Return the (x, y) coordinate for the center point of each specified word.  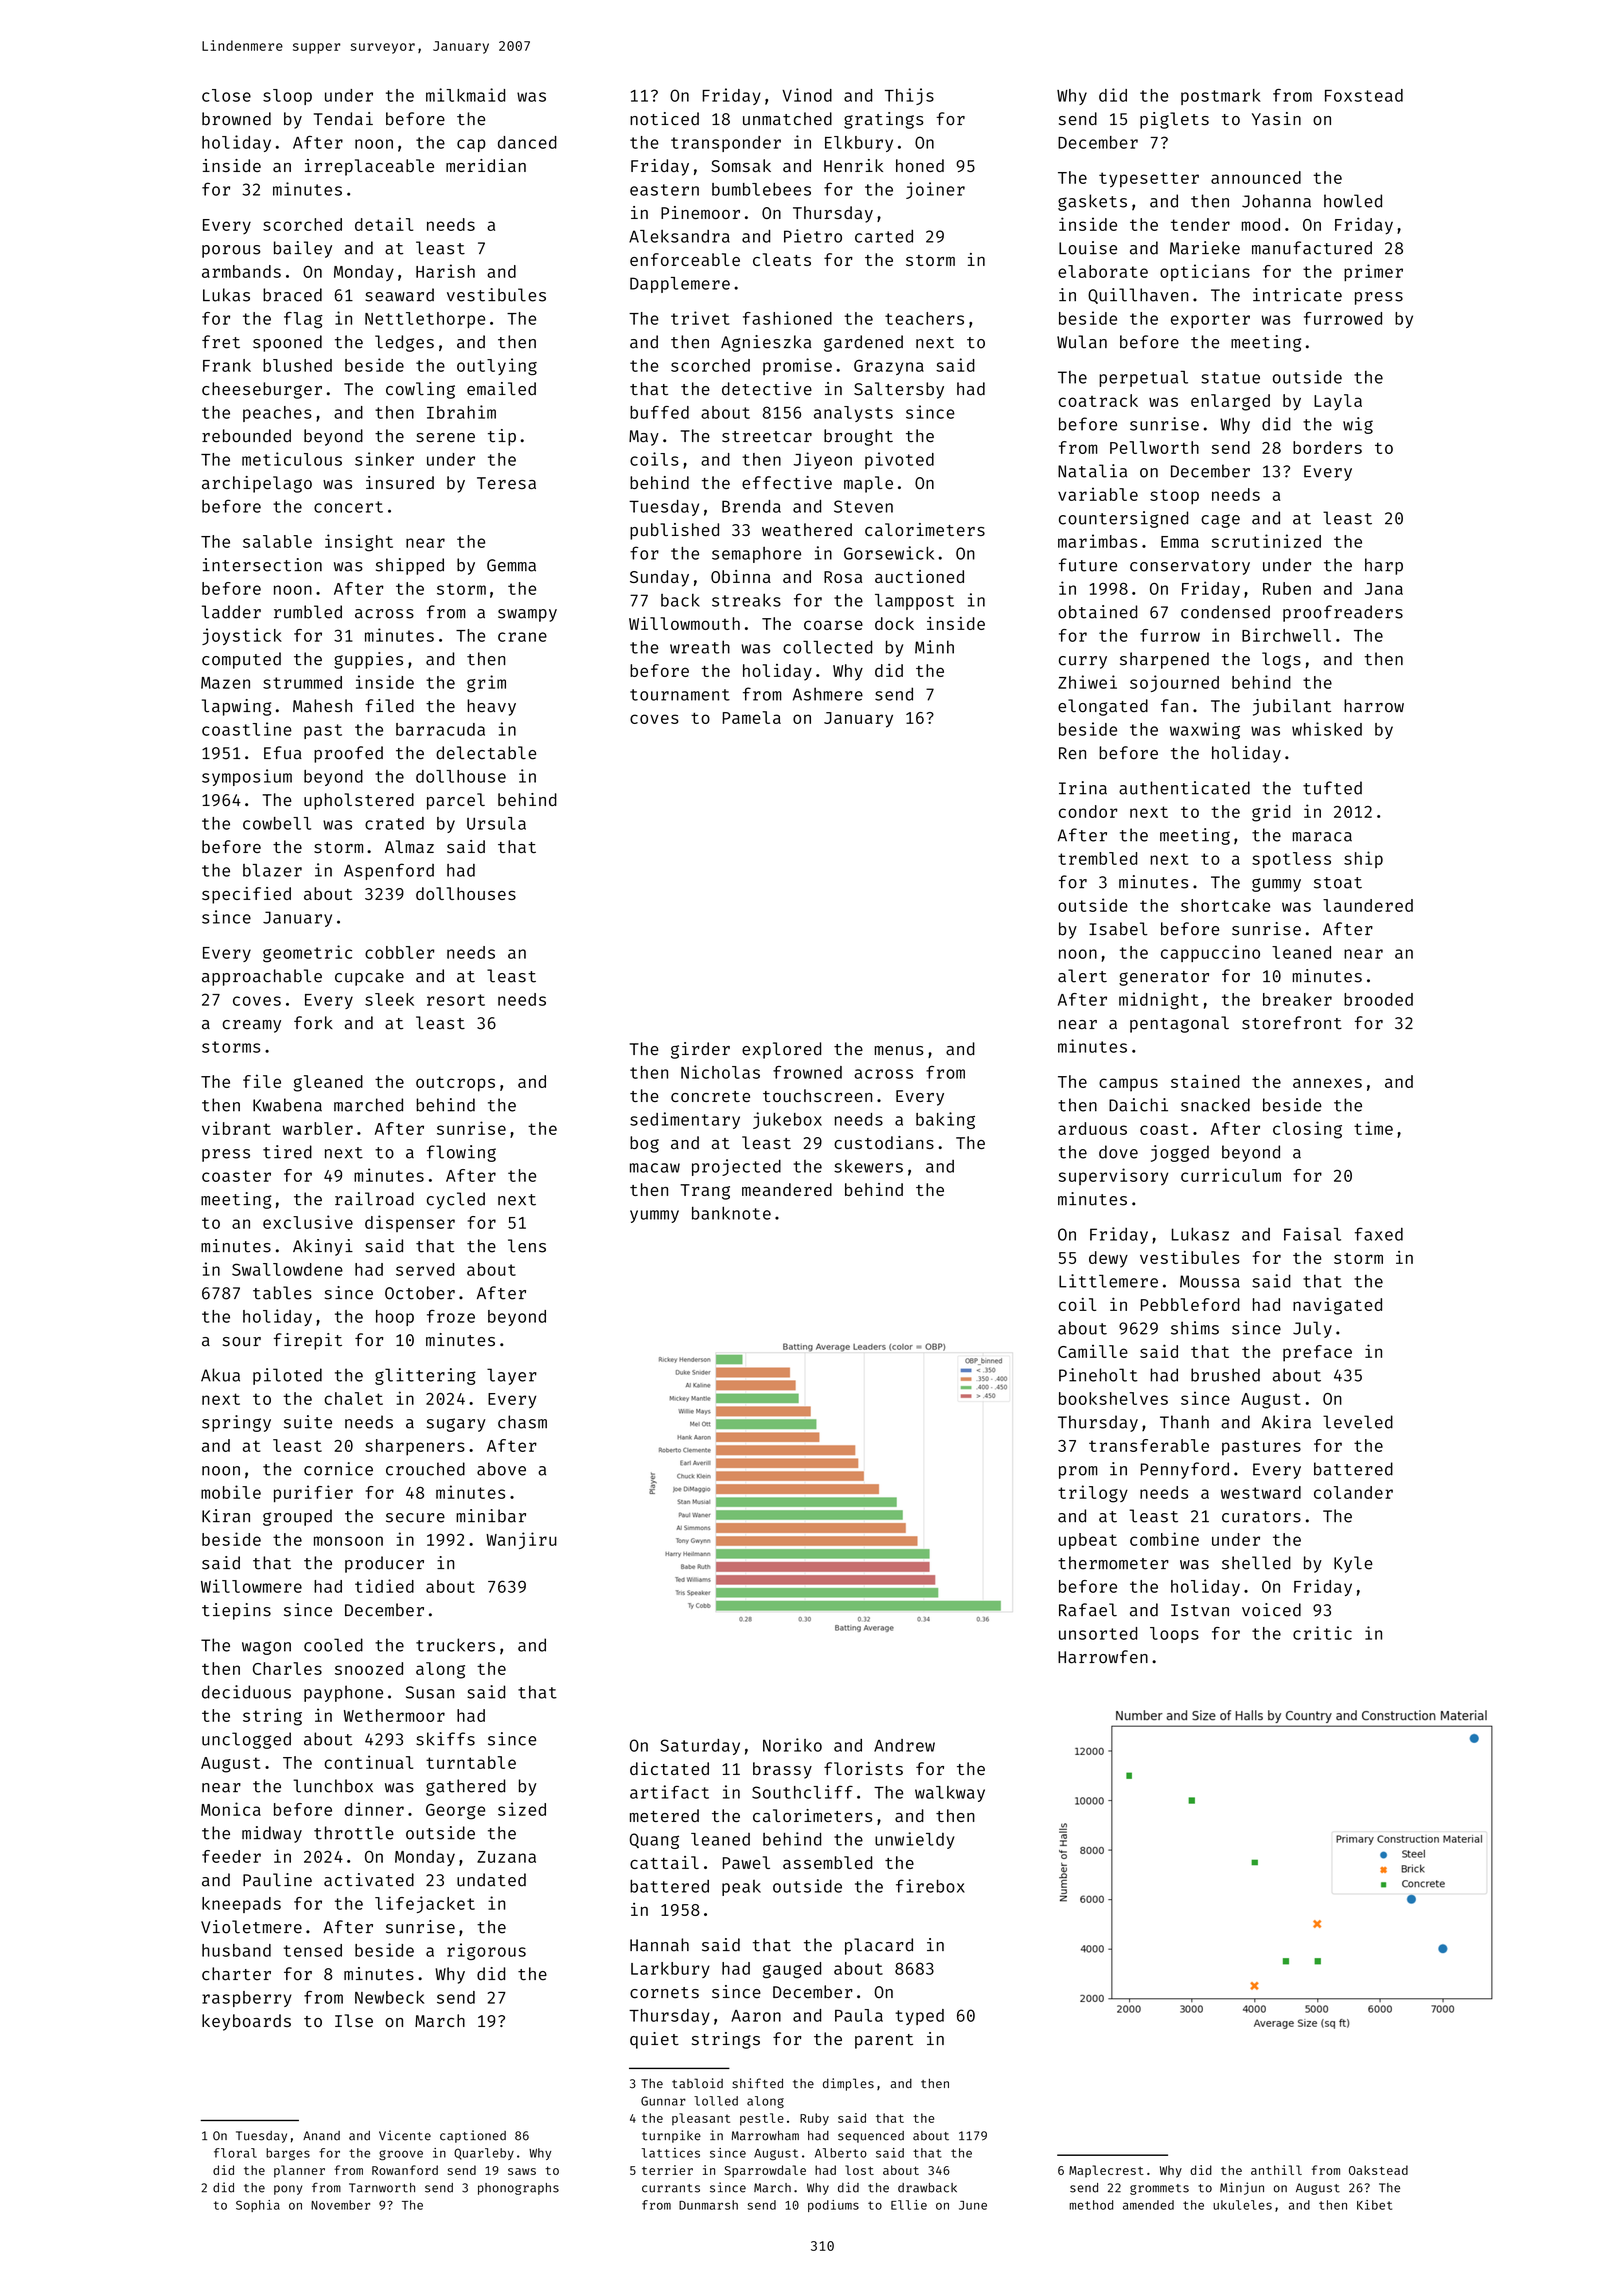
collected (827, 647)
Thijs (909, 96)
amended (1148, 2205)
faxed (1379, 1234)
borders (1327, 447)
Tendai (343, 119)
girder (700, 1050)
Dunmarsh (708, 2205)
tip (502, 437)
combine (1164, 1539)
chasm (522, 1422)
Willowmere (251, 1586)
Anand (321, 2136)
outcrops (455, 1084)
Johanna (1276, 201)
